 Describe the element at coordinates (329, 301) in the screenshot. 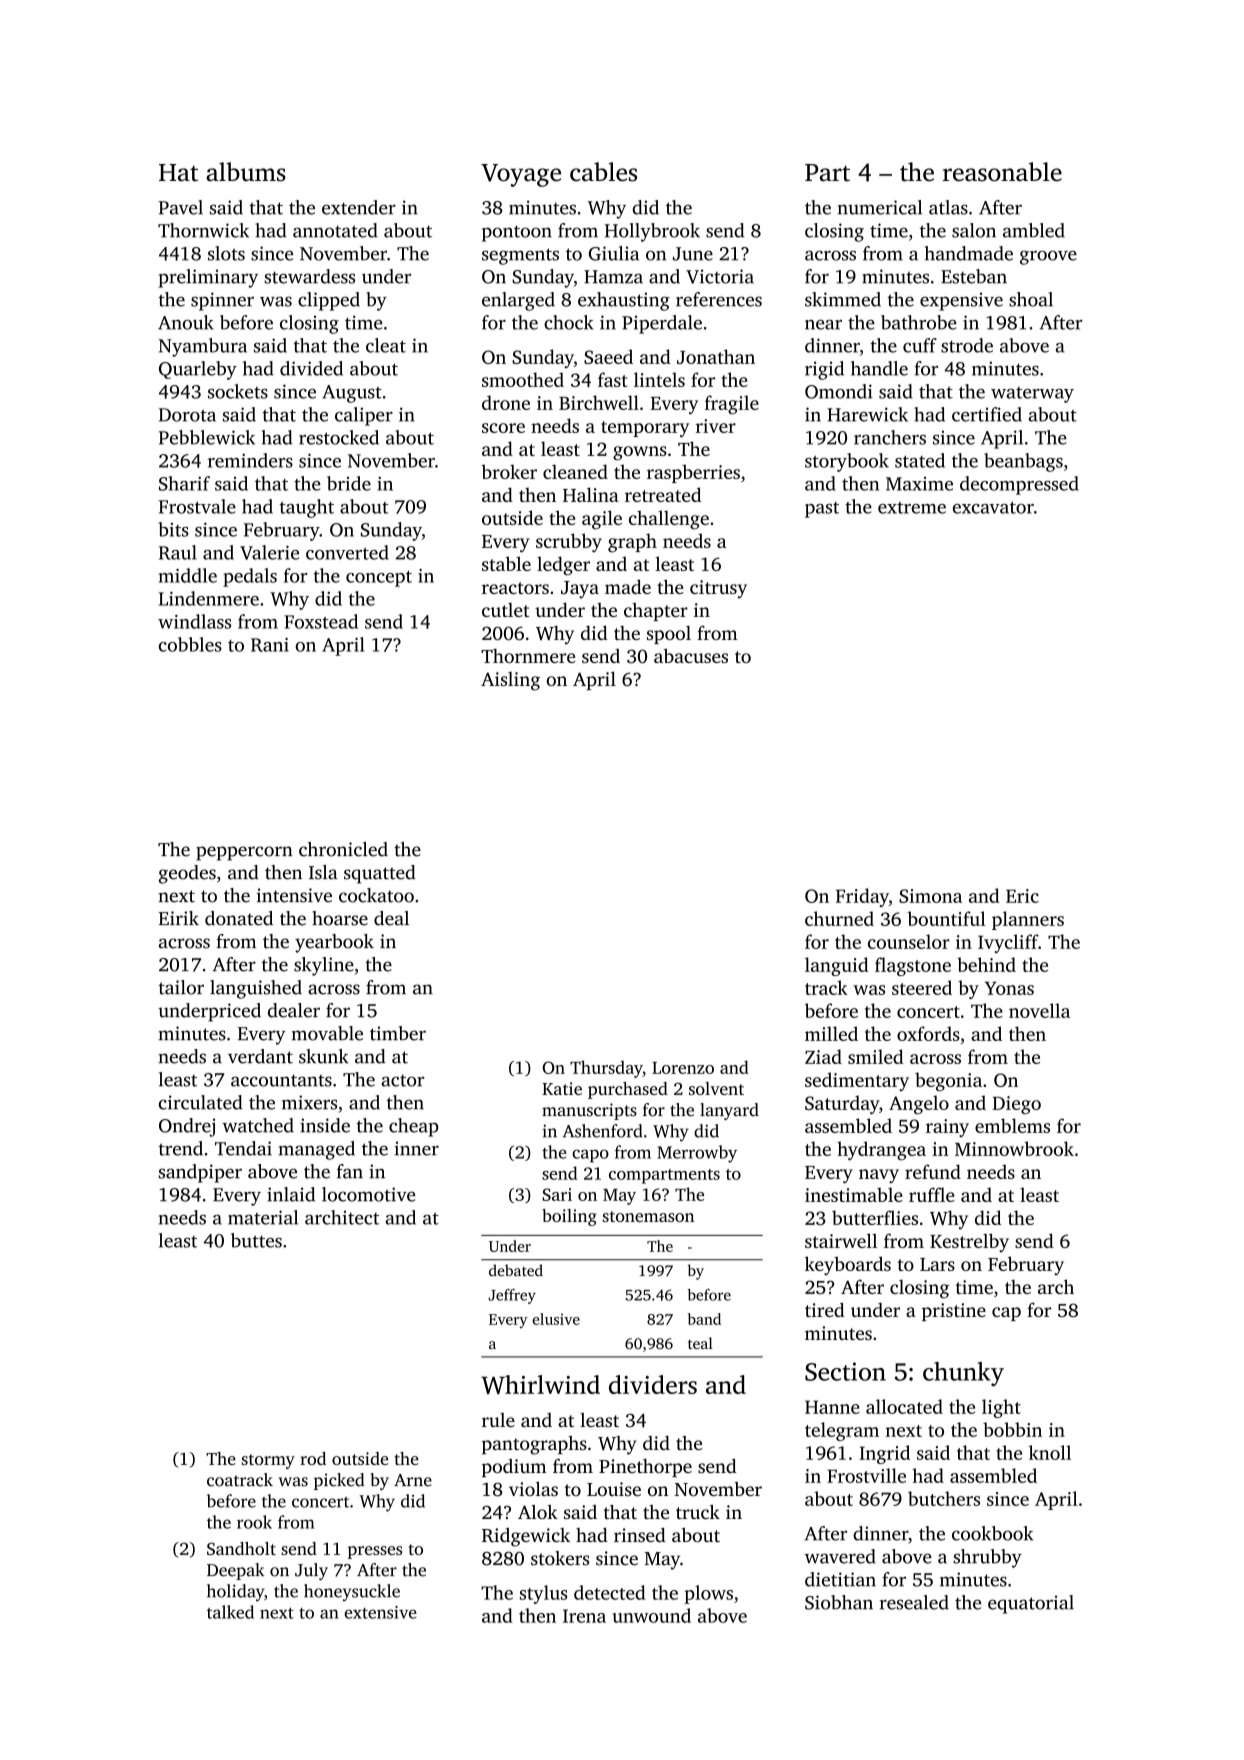

I see `clipped` at that location.
